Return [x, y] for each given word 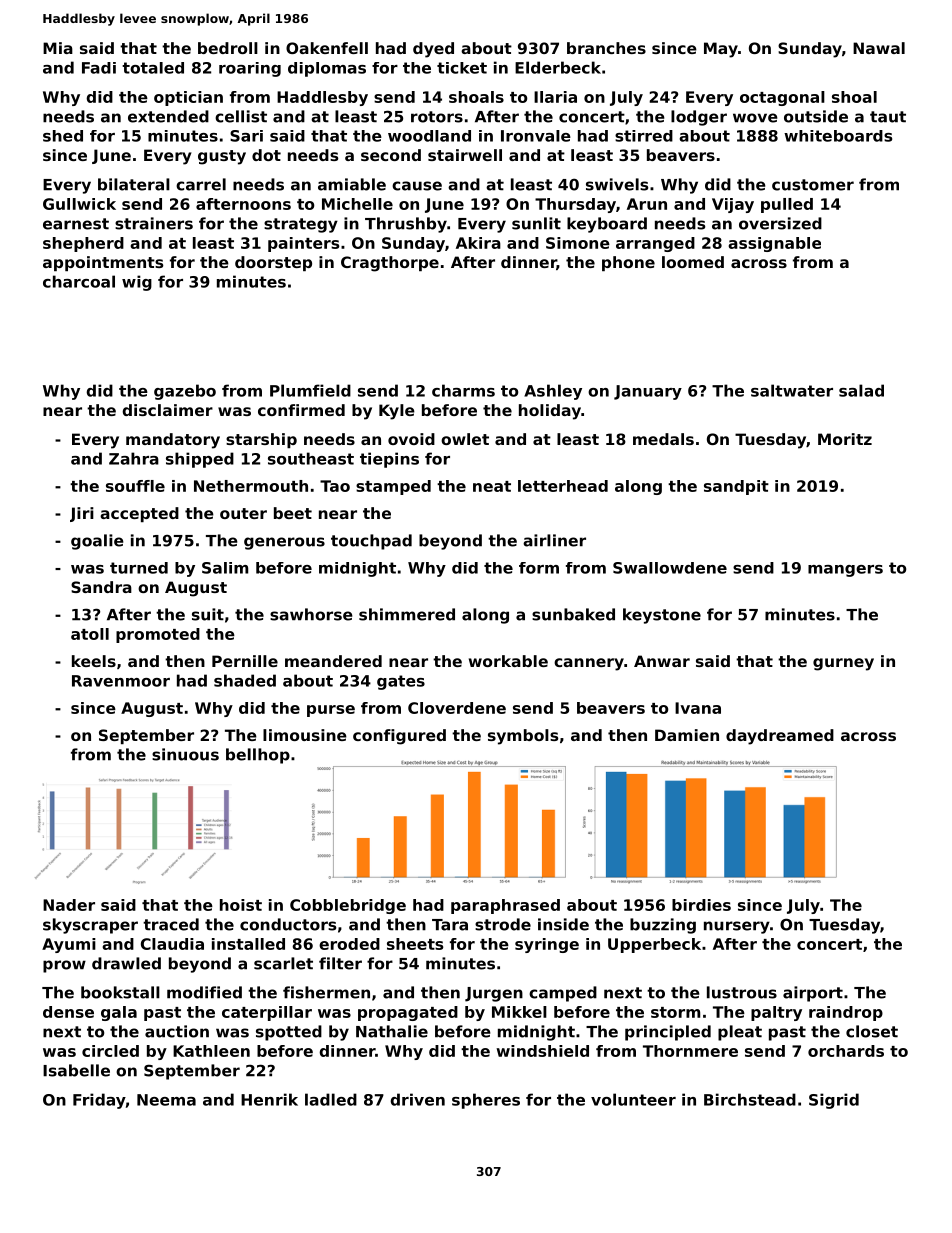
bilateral [134, 184]
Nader [69, 905]
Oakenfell [327, 48]
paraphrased [505, 906]
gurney [843, 664]
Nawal [879, 48]
